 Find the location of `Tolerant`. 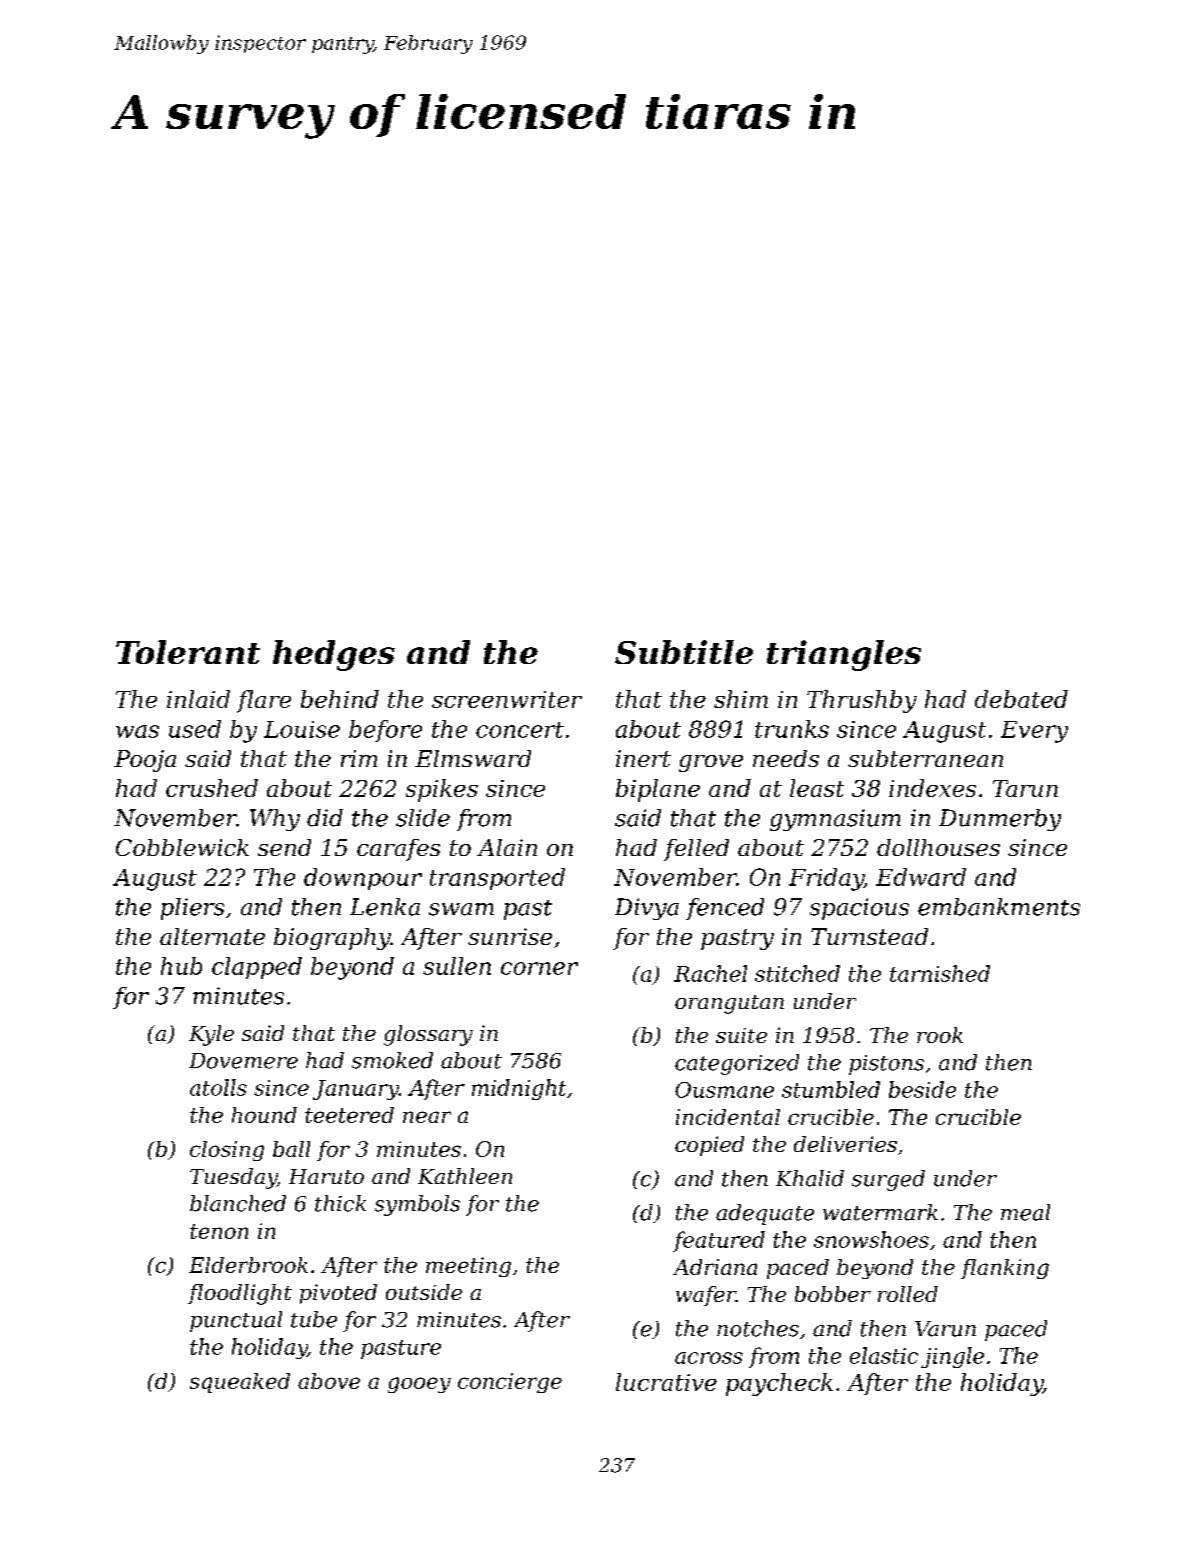

Tolerant is located at coordinates (188, 652).
